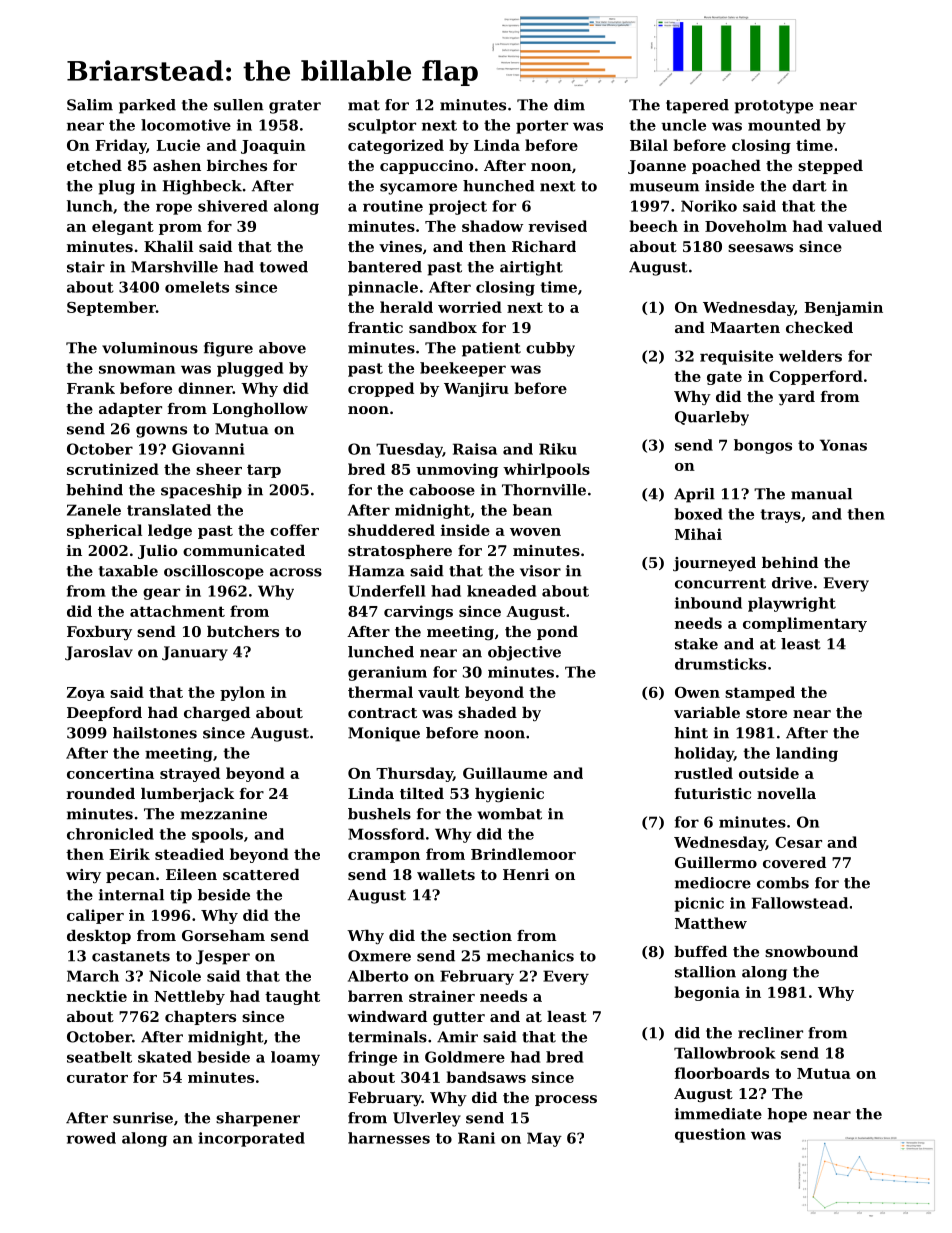 The image size is (952, 1233). I want to click on process, so click(566, 1100).
